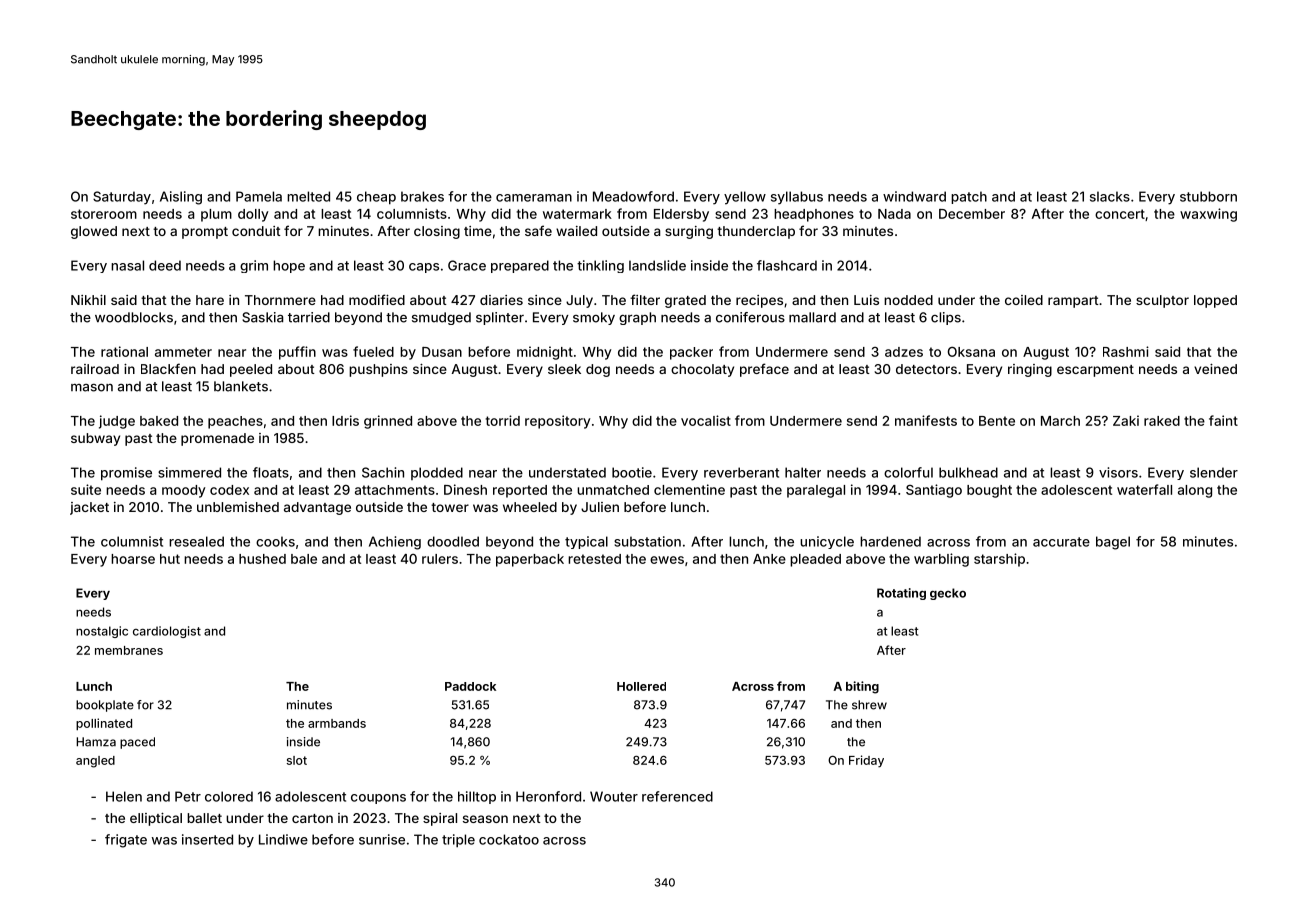 Image resolution: width=1308 pixels, height=924 pixels. I want to click on bulkhead, so click(968, 472).
